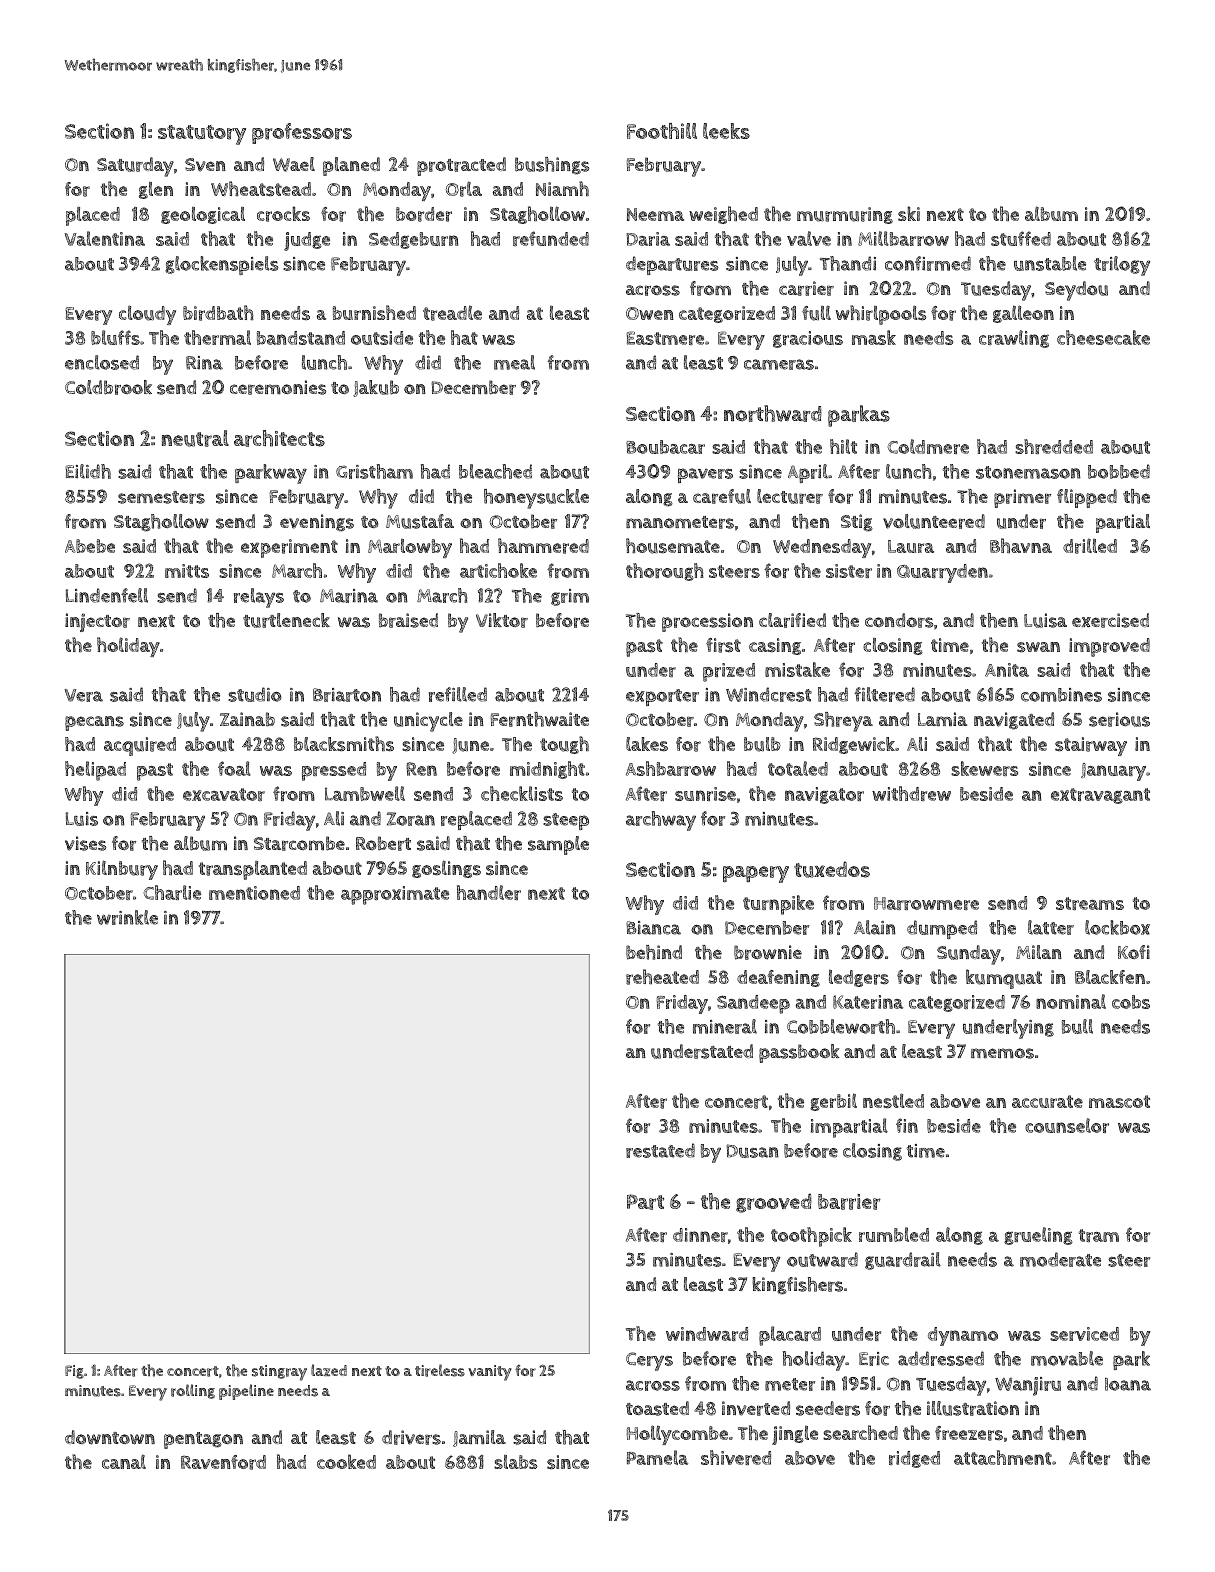  I want to click on Eastmere, so click(665, 338).
